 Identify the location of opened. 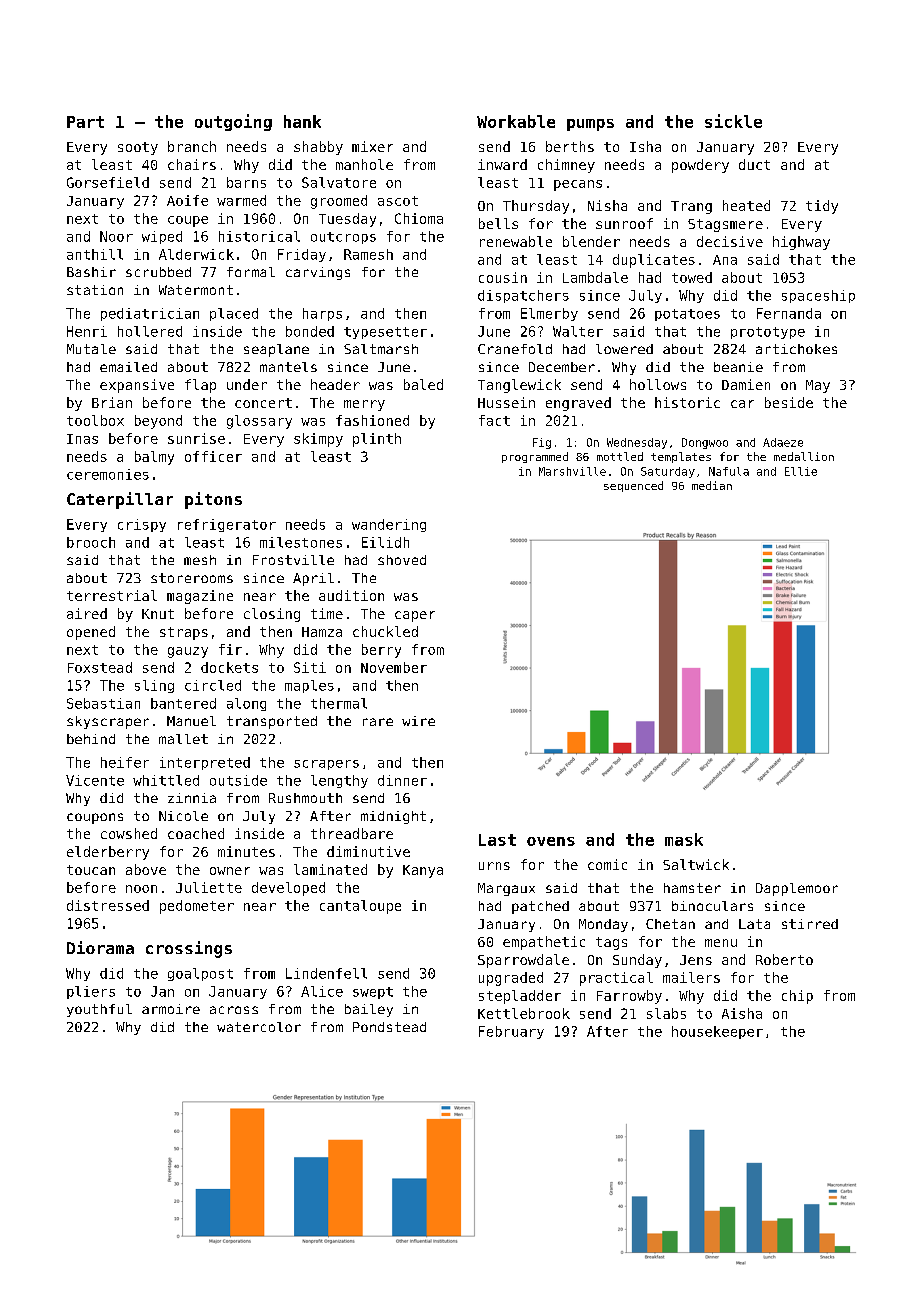
(91, 633).
